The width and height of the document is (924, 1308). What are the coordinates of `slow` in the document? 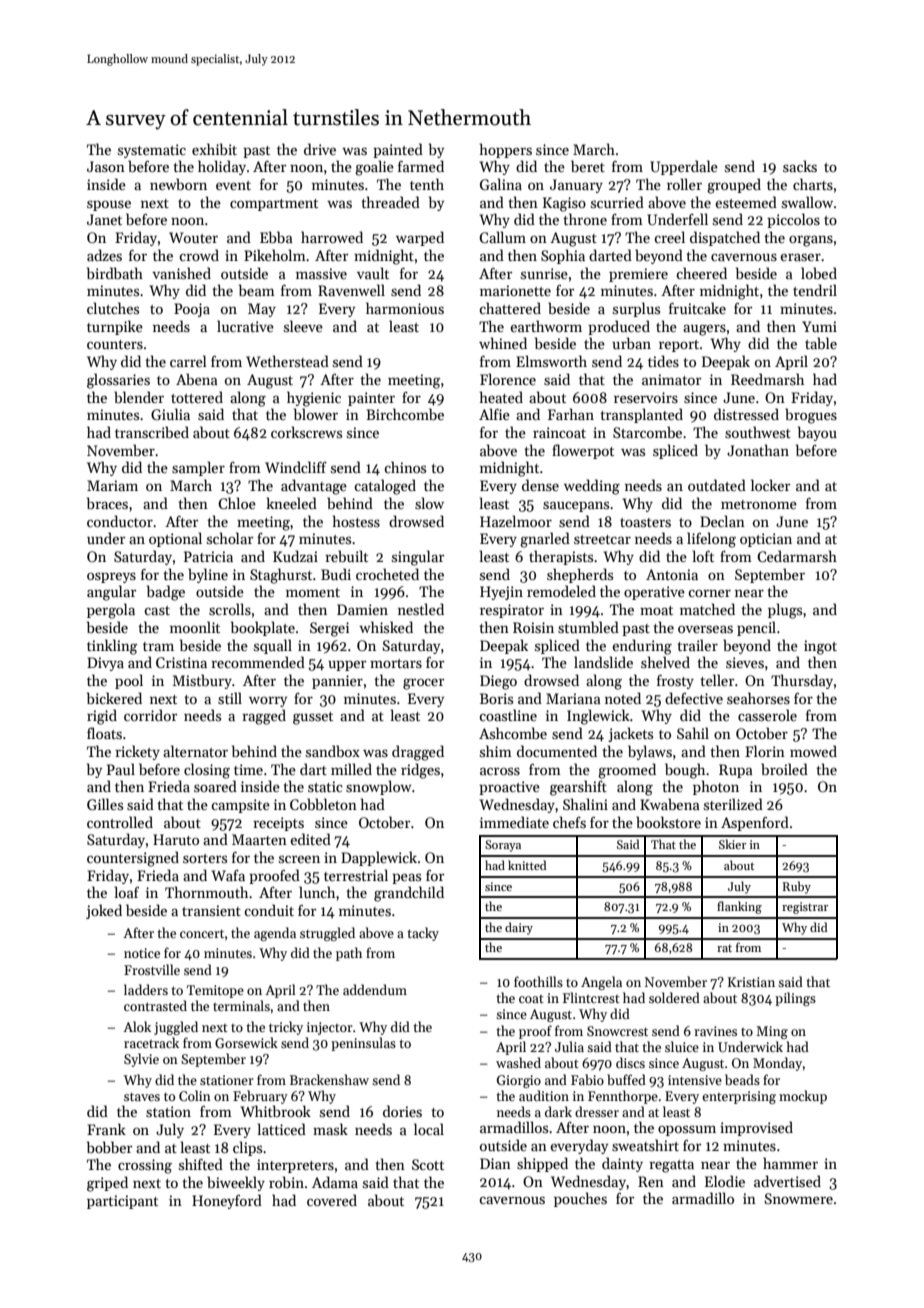 It's located at (429, 503).
